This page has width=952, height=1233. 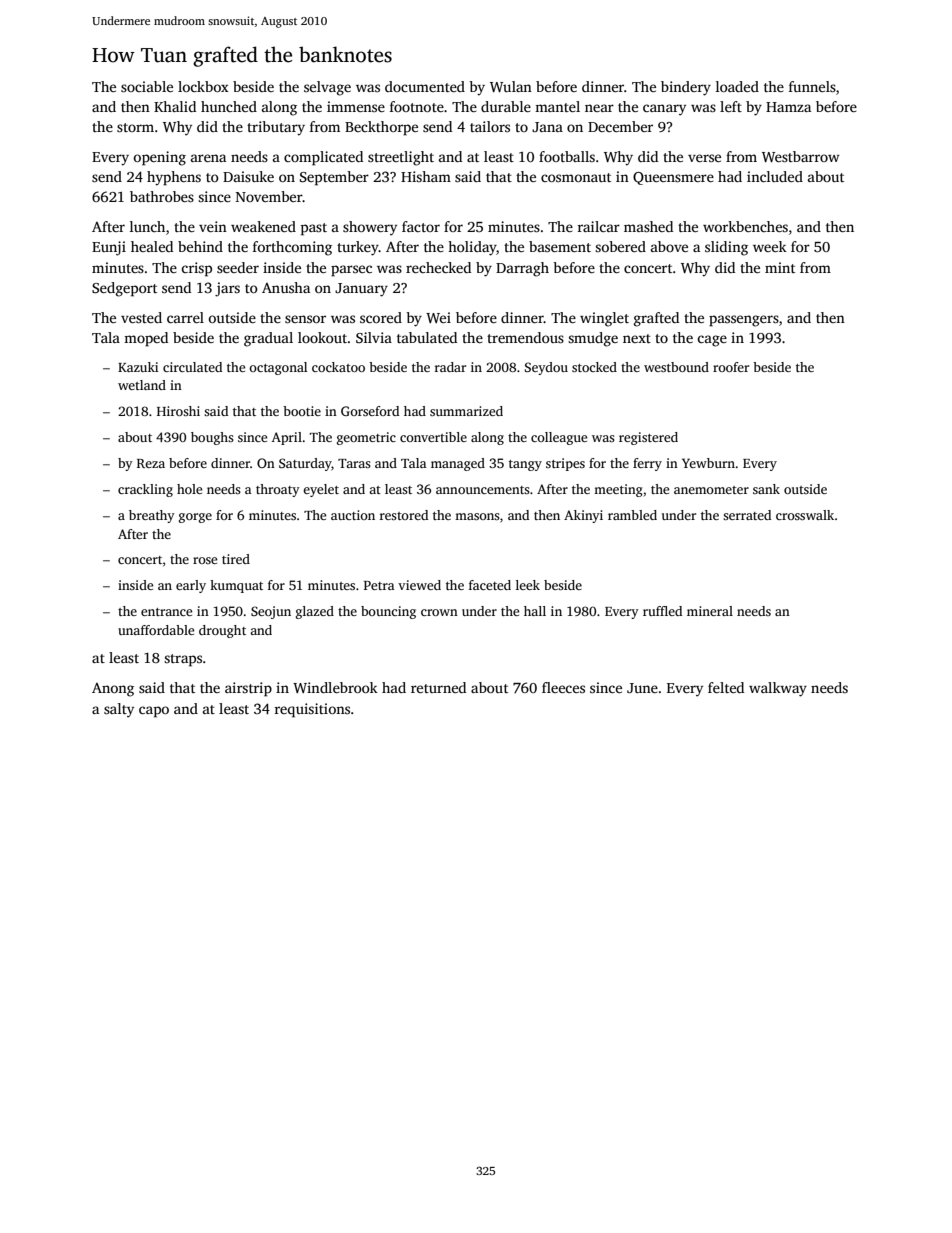 What do you see at coordinates (154, 712) in the page?
I see `capo` at bounding box center [154, 712].
